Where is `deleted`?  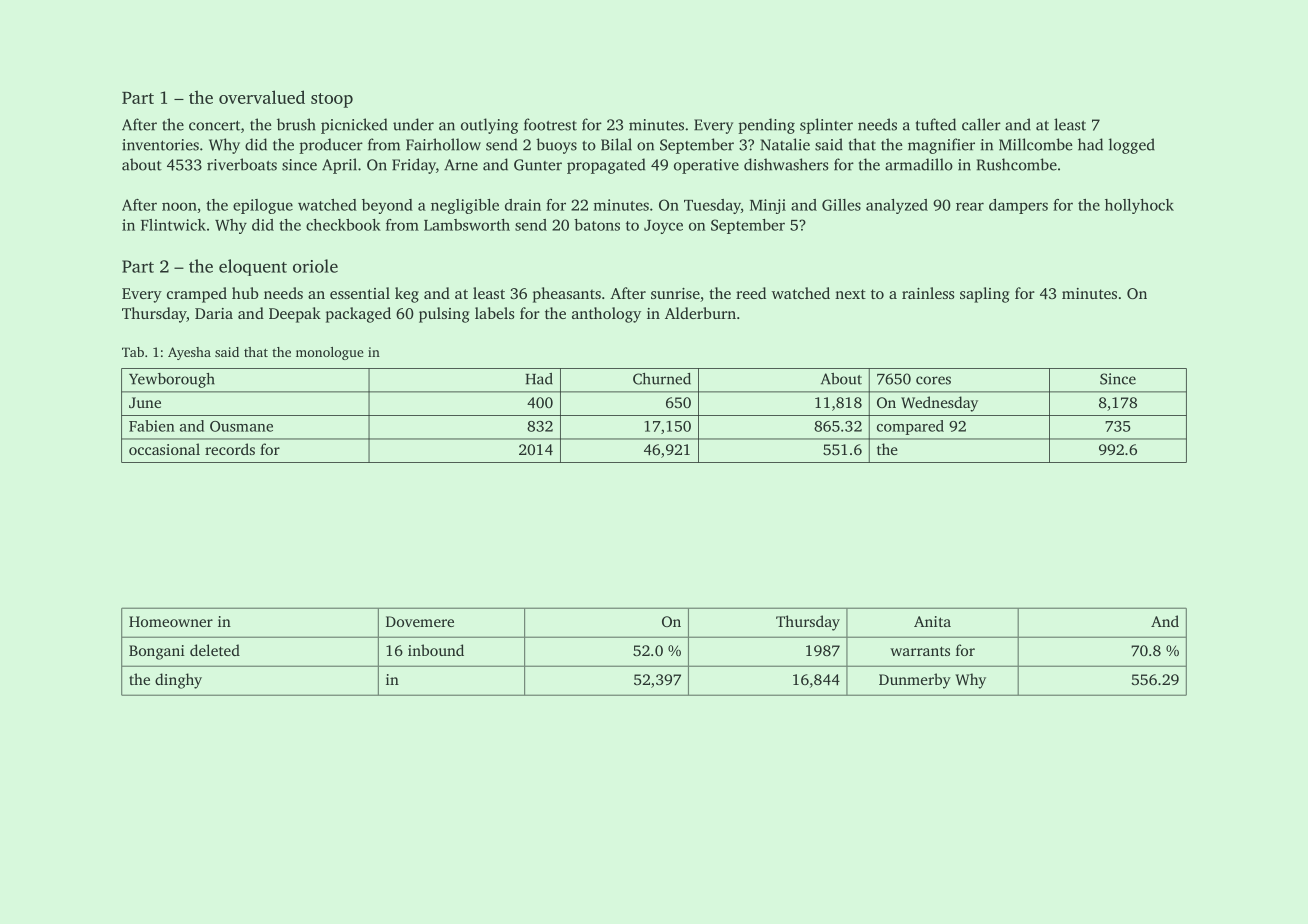
deleted is located at coordinates (215, 650).
